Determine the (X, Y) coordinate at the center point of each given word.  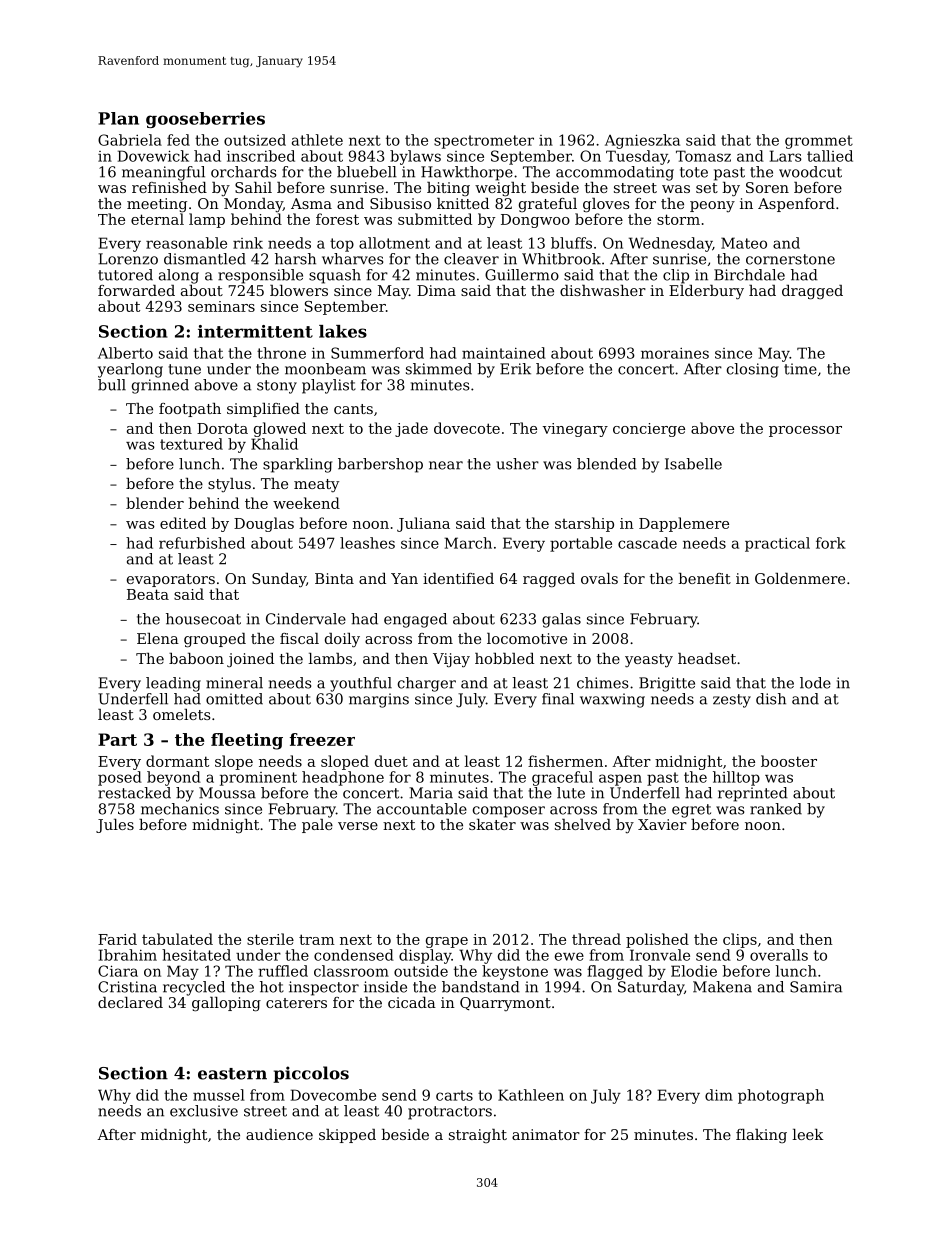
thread (596, 939)
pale (317, 826)
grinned (160, 386)
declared (130, 1002)
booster (789, 761)
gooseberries (205, 120)
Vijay (451, 660)
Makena (722, 987)
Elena (158, 638)
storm (678, 219)
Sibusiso (400, 203)
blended (607, 464)
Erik (515, 369)
